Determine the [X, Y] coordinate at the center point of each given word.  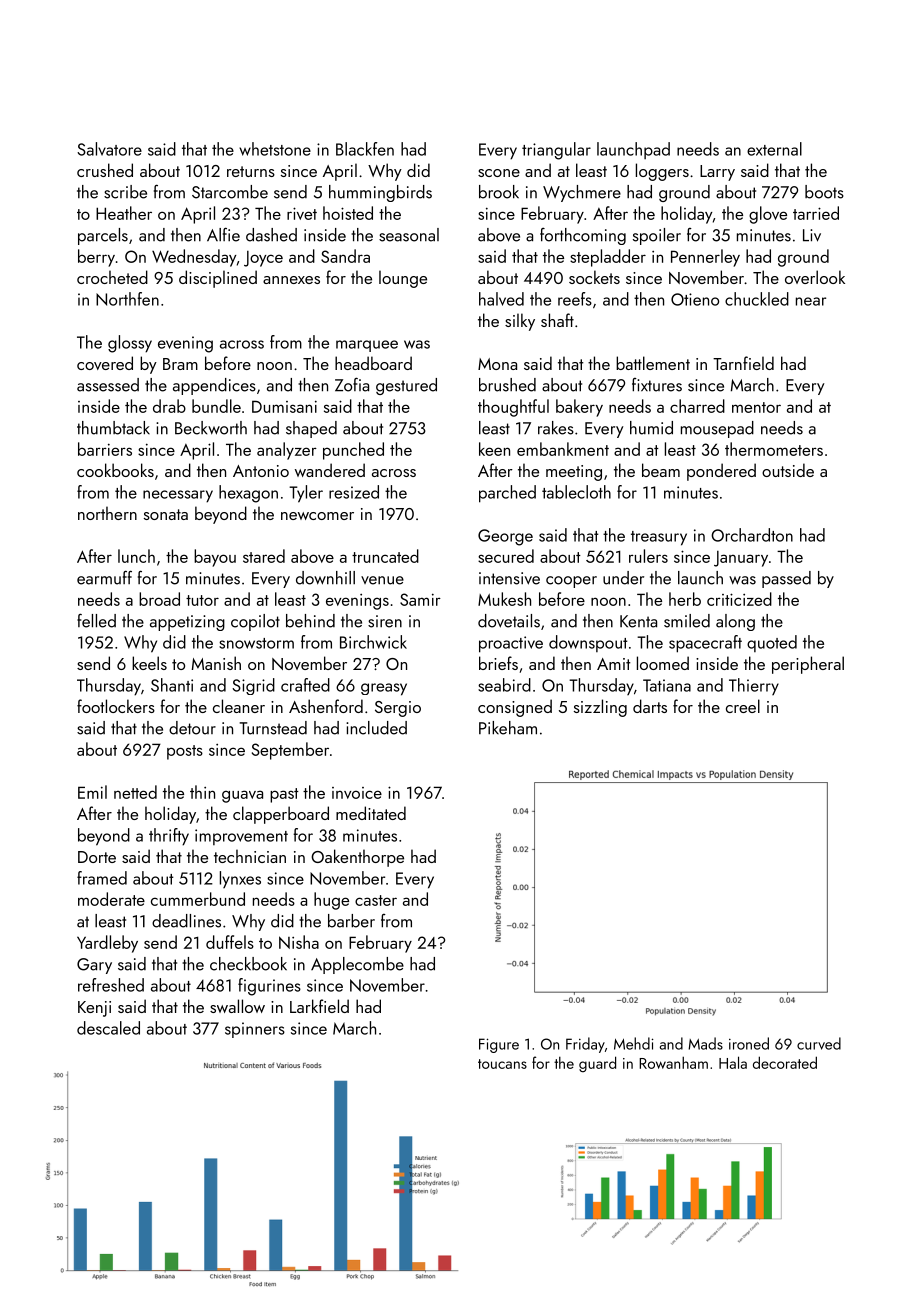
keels [149, 663]
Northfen [127, 299]
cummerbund [198, 899]
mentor [756, 407]
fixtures [657, 385]
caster [376, 900]
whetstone [275, 149]
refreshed [111, 985]
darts [650, 706]
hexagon [248, 494]
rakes [556, 428]
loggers [662, 172]
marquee [367, 346]
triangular [556, 151]
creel [743, 706]
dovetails [509, 621]
